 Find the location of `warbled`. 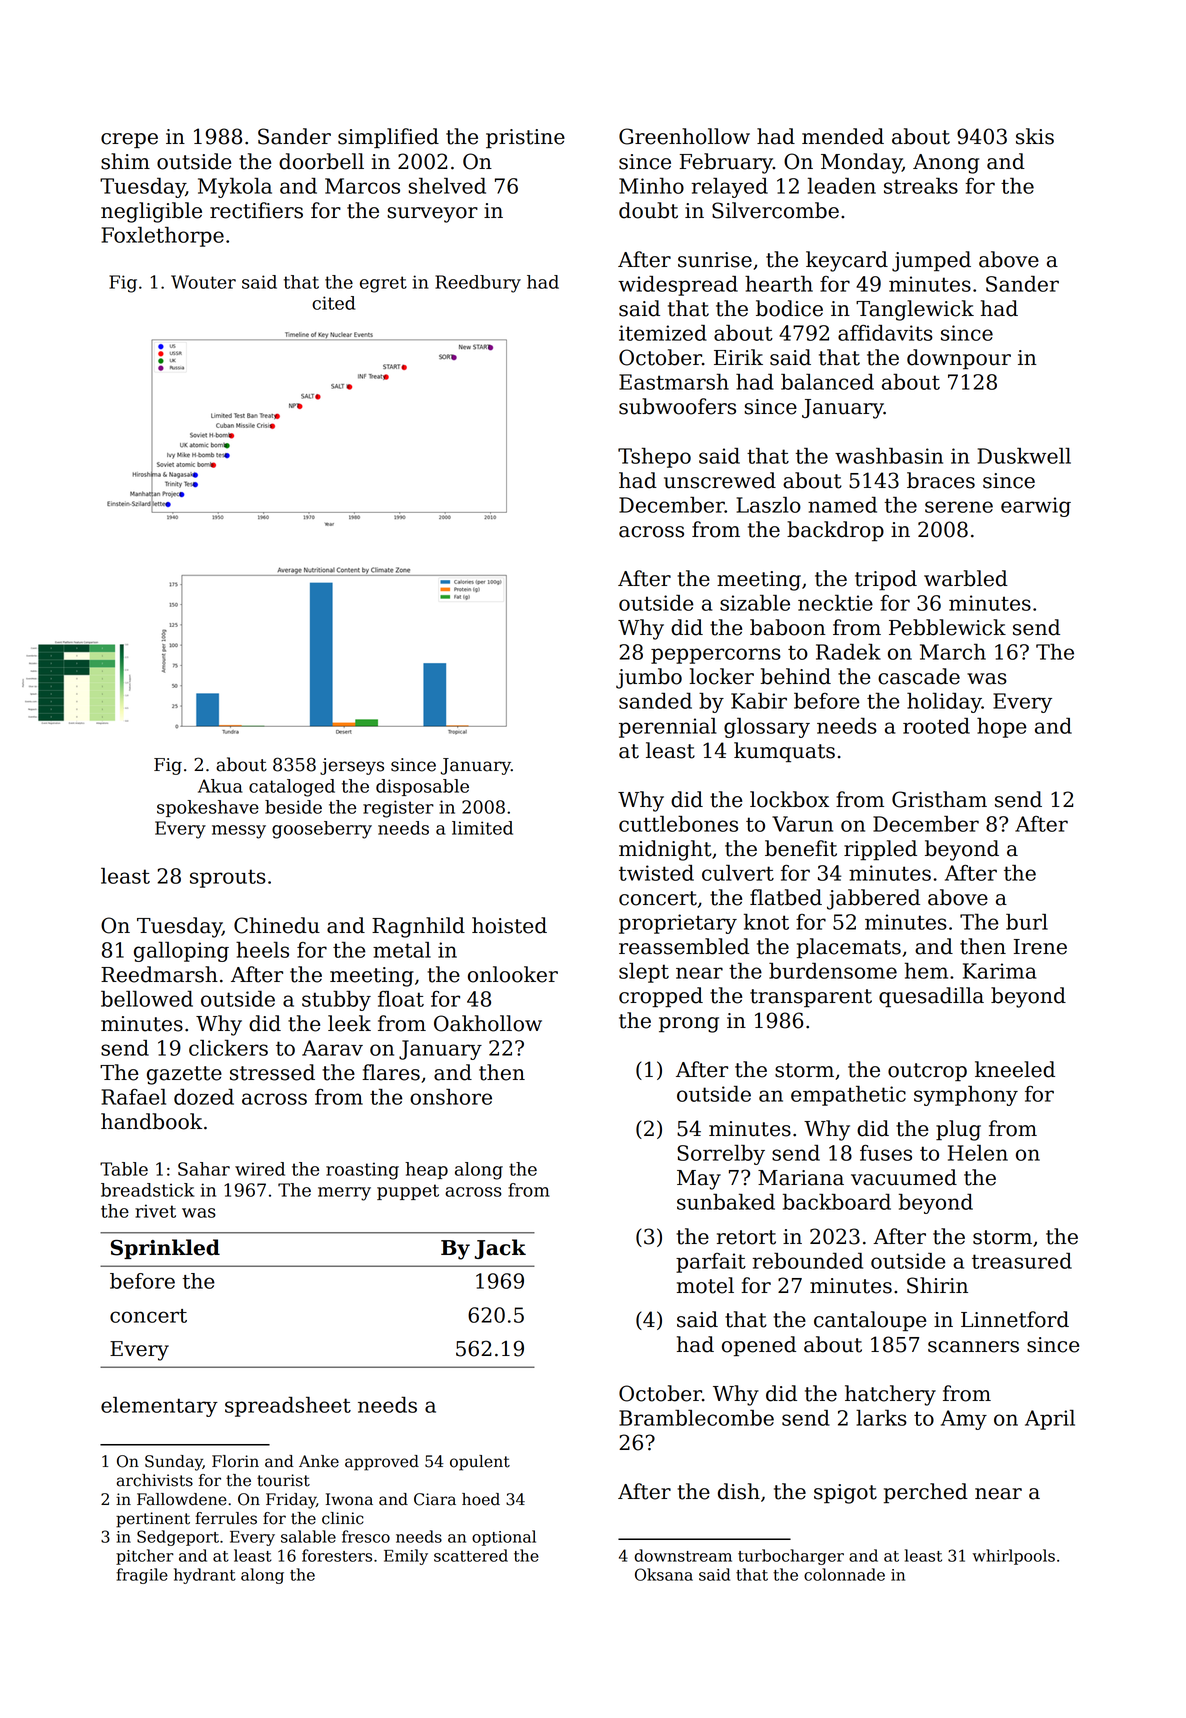

warbled is located at coordinates (966, 578).
